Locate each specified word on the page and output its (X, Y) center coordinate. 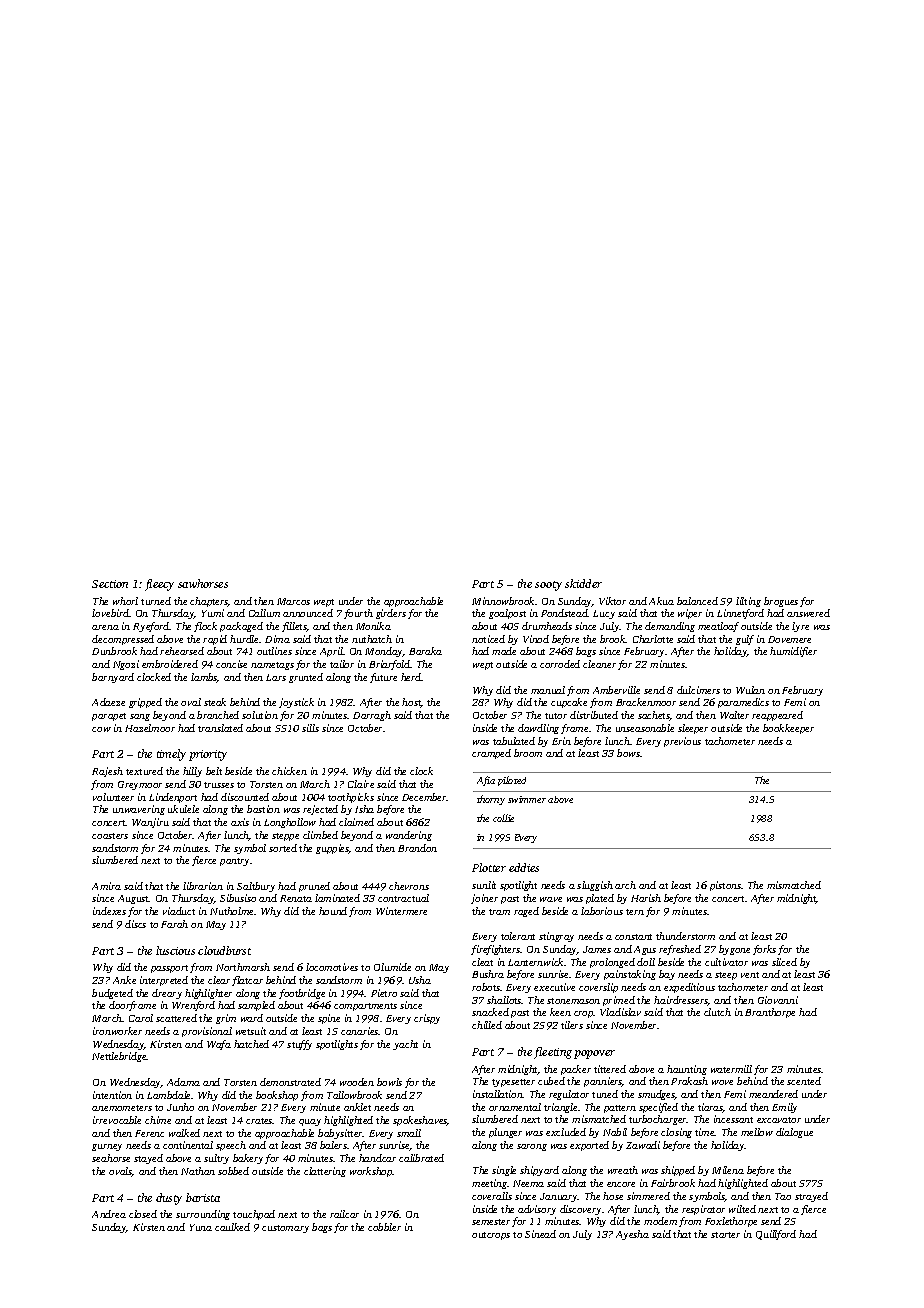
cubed (551, 1081)
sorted (283, 848)
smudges (656, 1095)
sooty (548, 586)
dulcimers (698, 690)
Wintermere (401, 911)
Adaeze (108, 702)
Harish (646, 898)
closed (143, 1214)
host (411, 703)
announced (308, 613)
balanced (697, 601)
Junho (180, 1107)
